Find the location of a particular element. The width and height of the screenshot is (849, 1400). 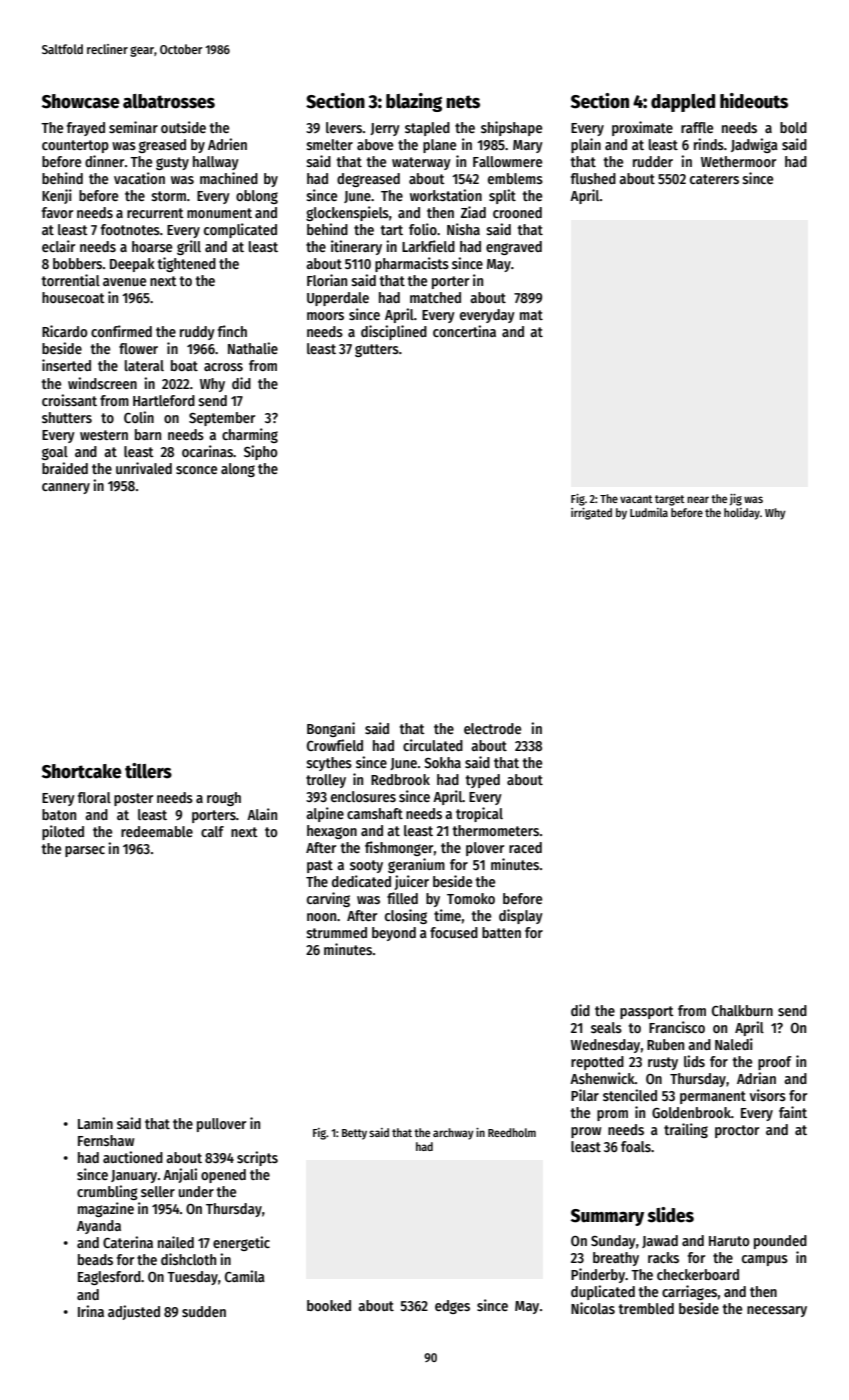

sconce is located at coordinates (196, 470).
